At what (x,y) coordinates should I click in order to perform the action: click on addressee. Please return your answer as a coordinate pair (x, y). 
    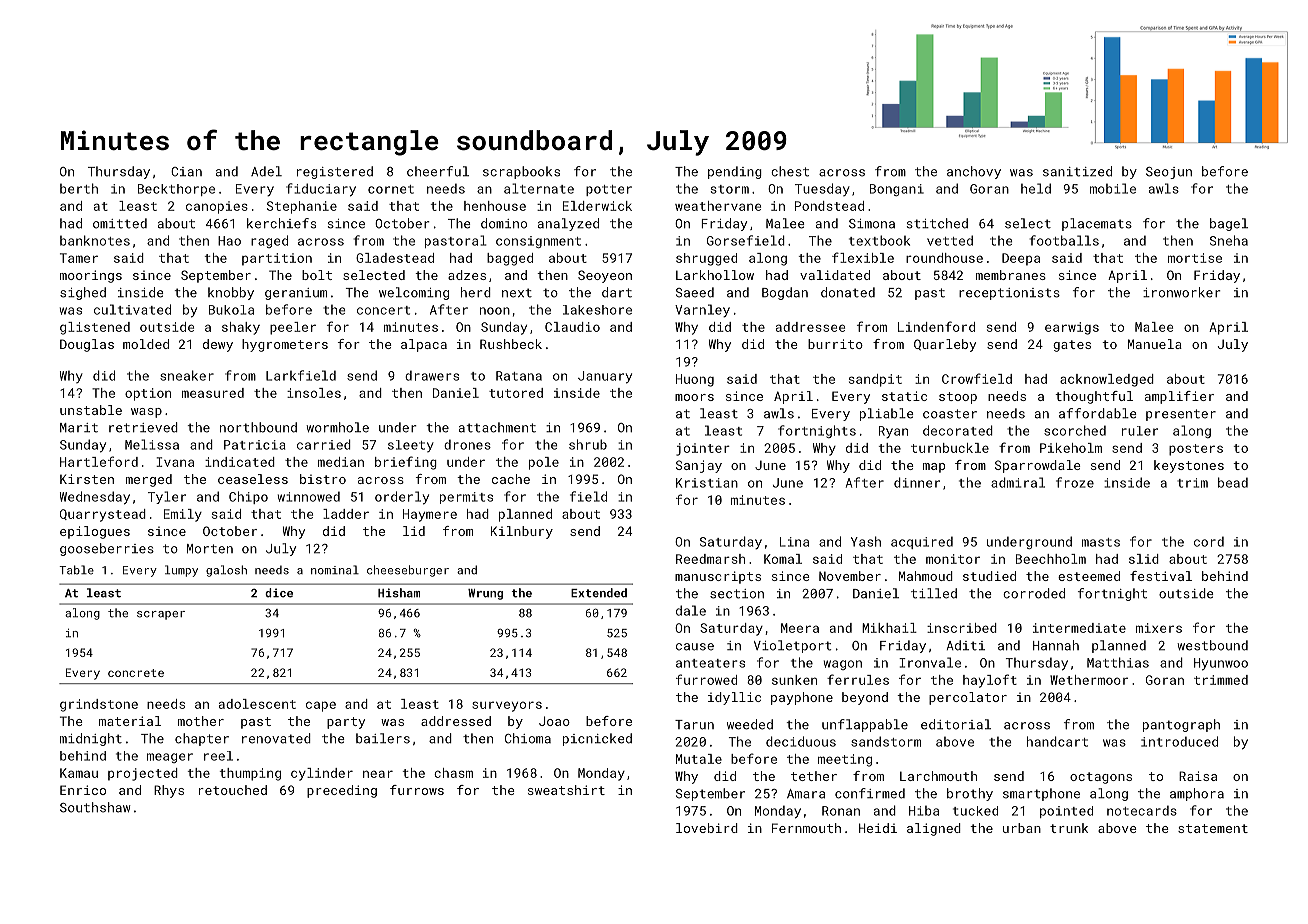
    Looking at the image, I should click on (810, 327).
